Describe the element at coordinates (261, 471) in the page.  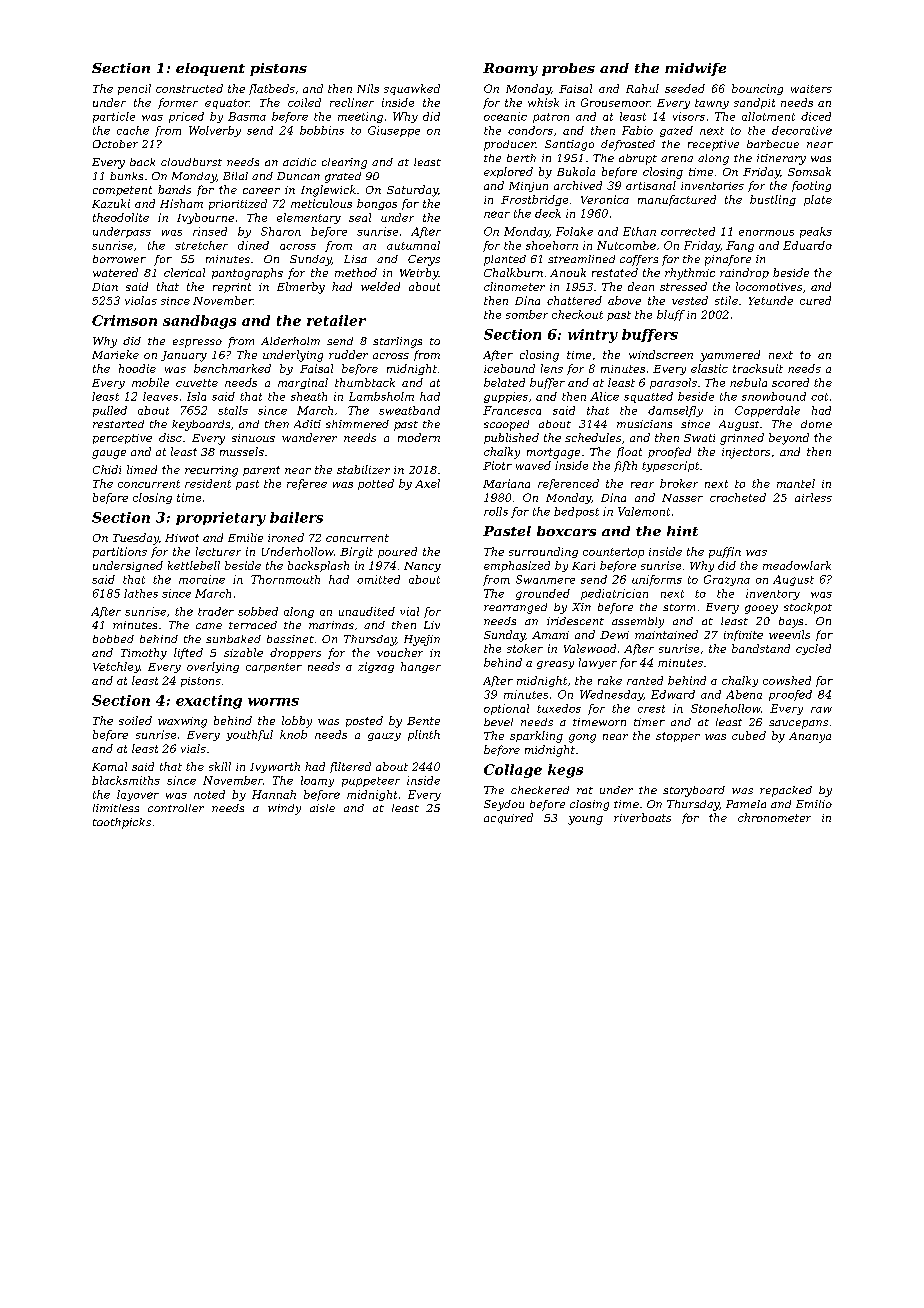
I see `parent` at that location.
